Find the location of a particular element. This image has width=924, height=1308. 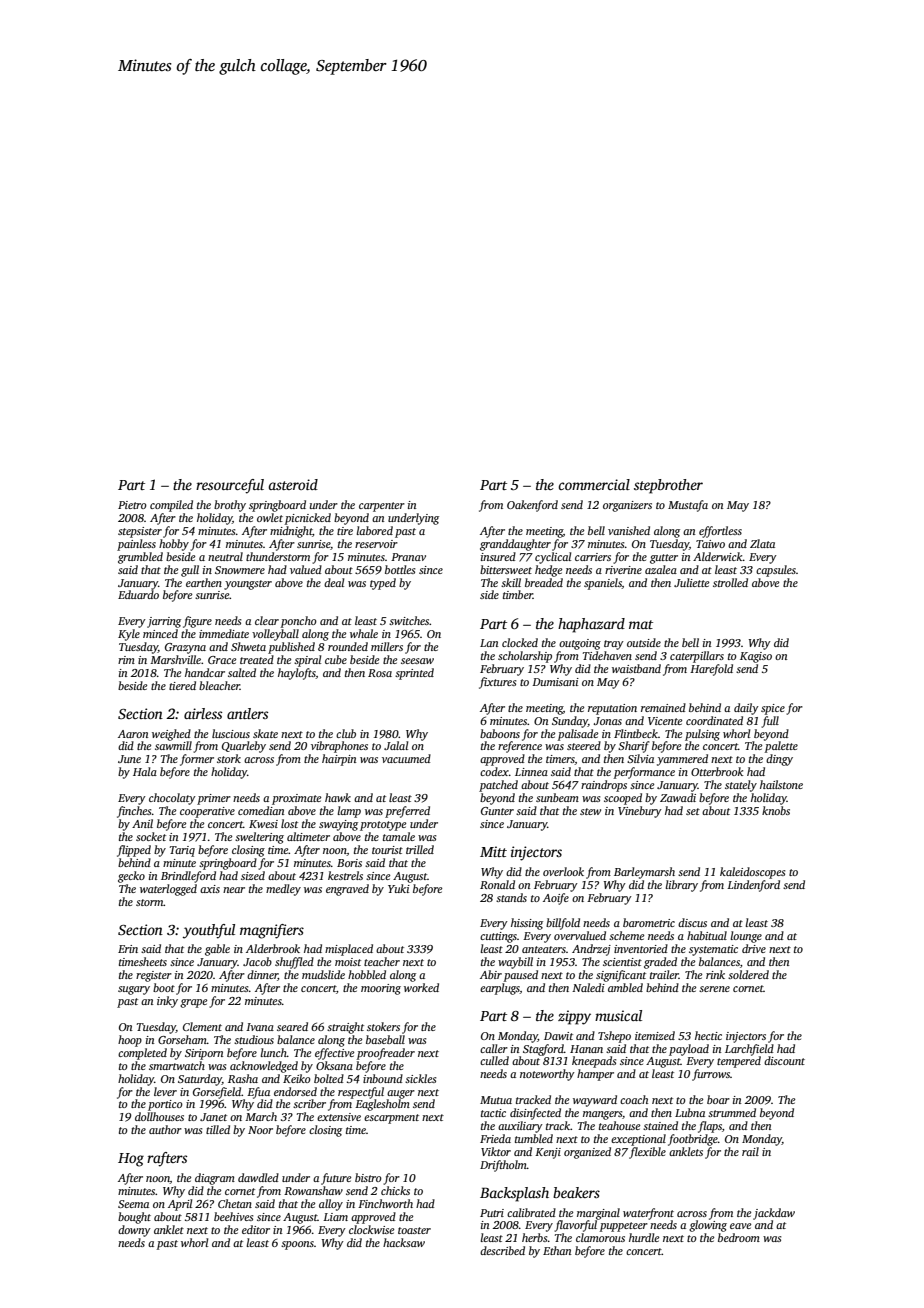

library is located at coordinates (681, 886).
